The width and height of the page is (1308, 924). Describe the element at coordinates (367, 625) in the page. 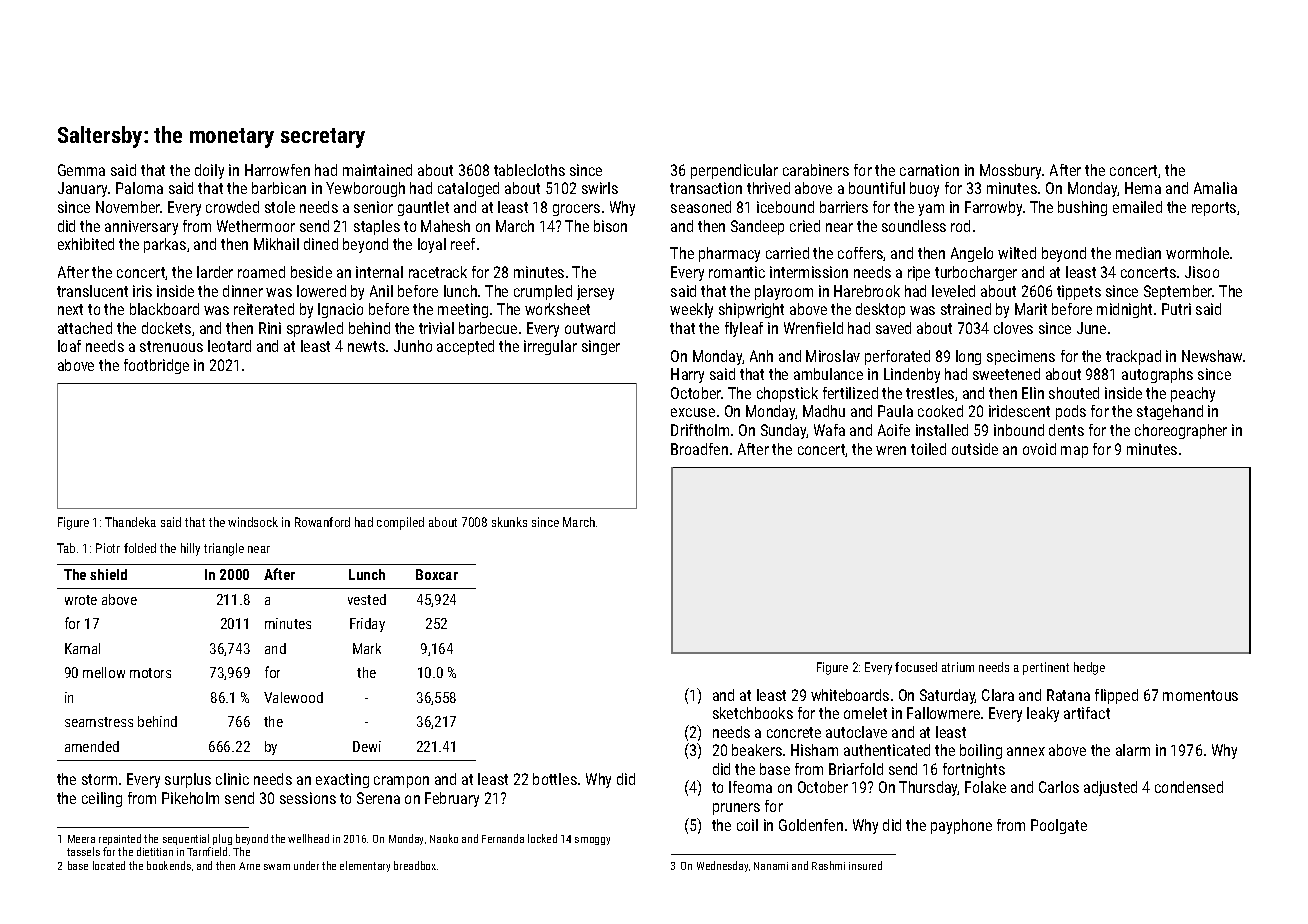

I see `Friday` at that location.
